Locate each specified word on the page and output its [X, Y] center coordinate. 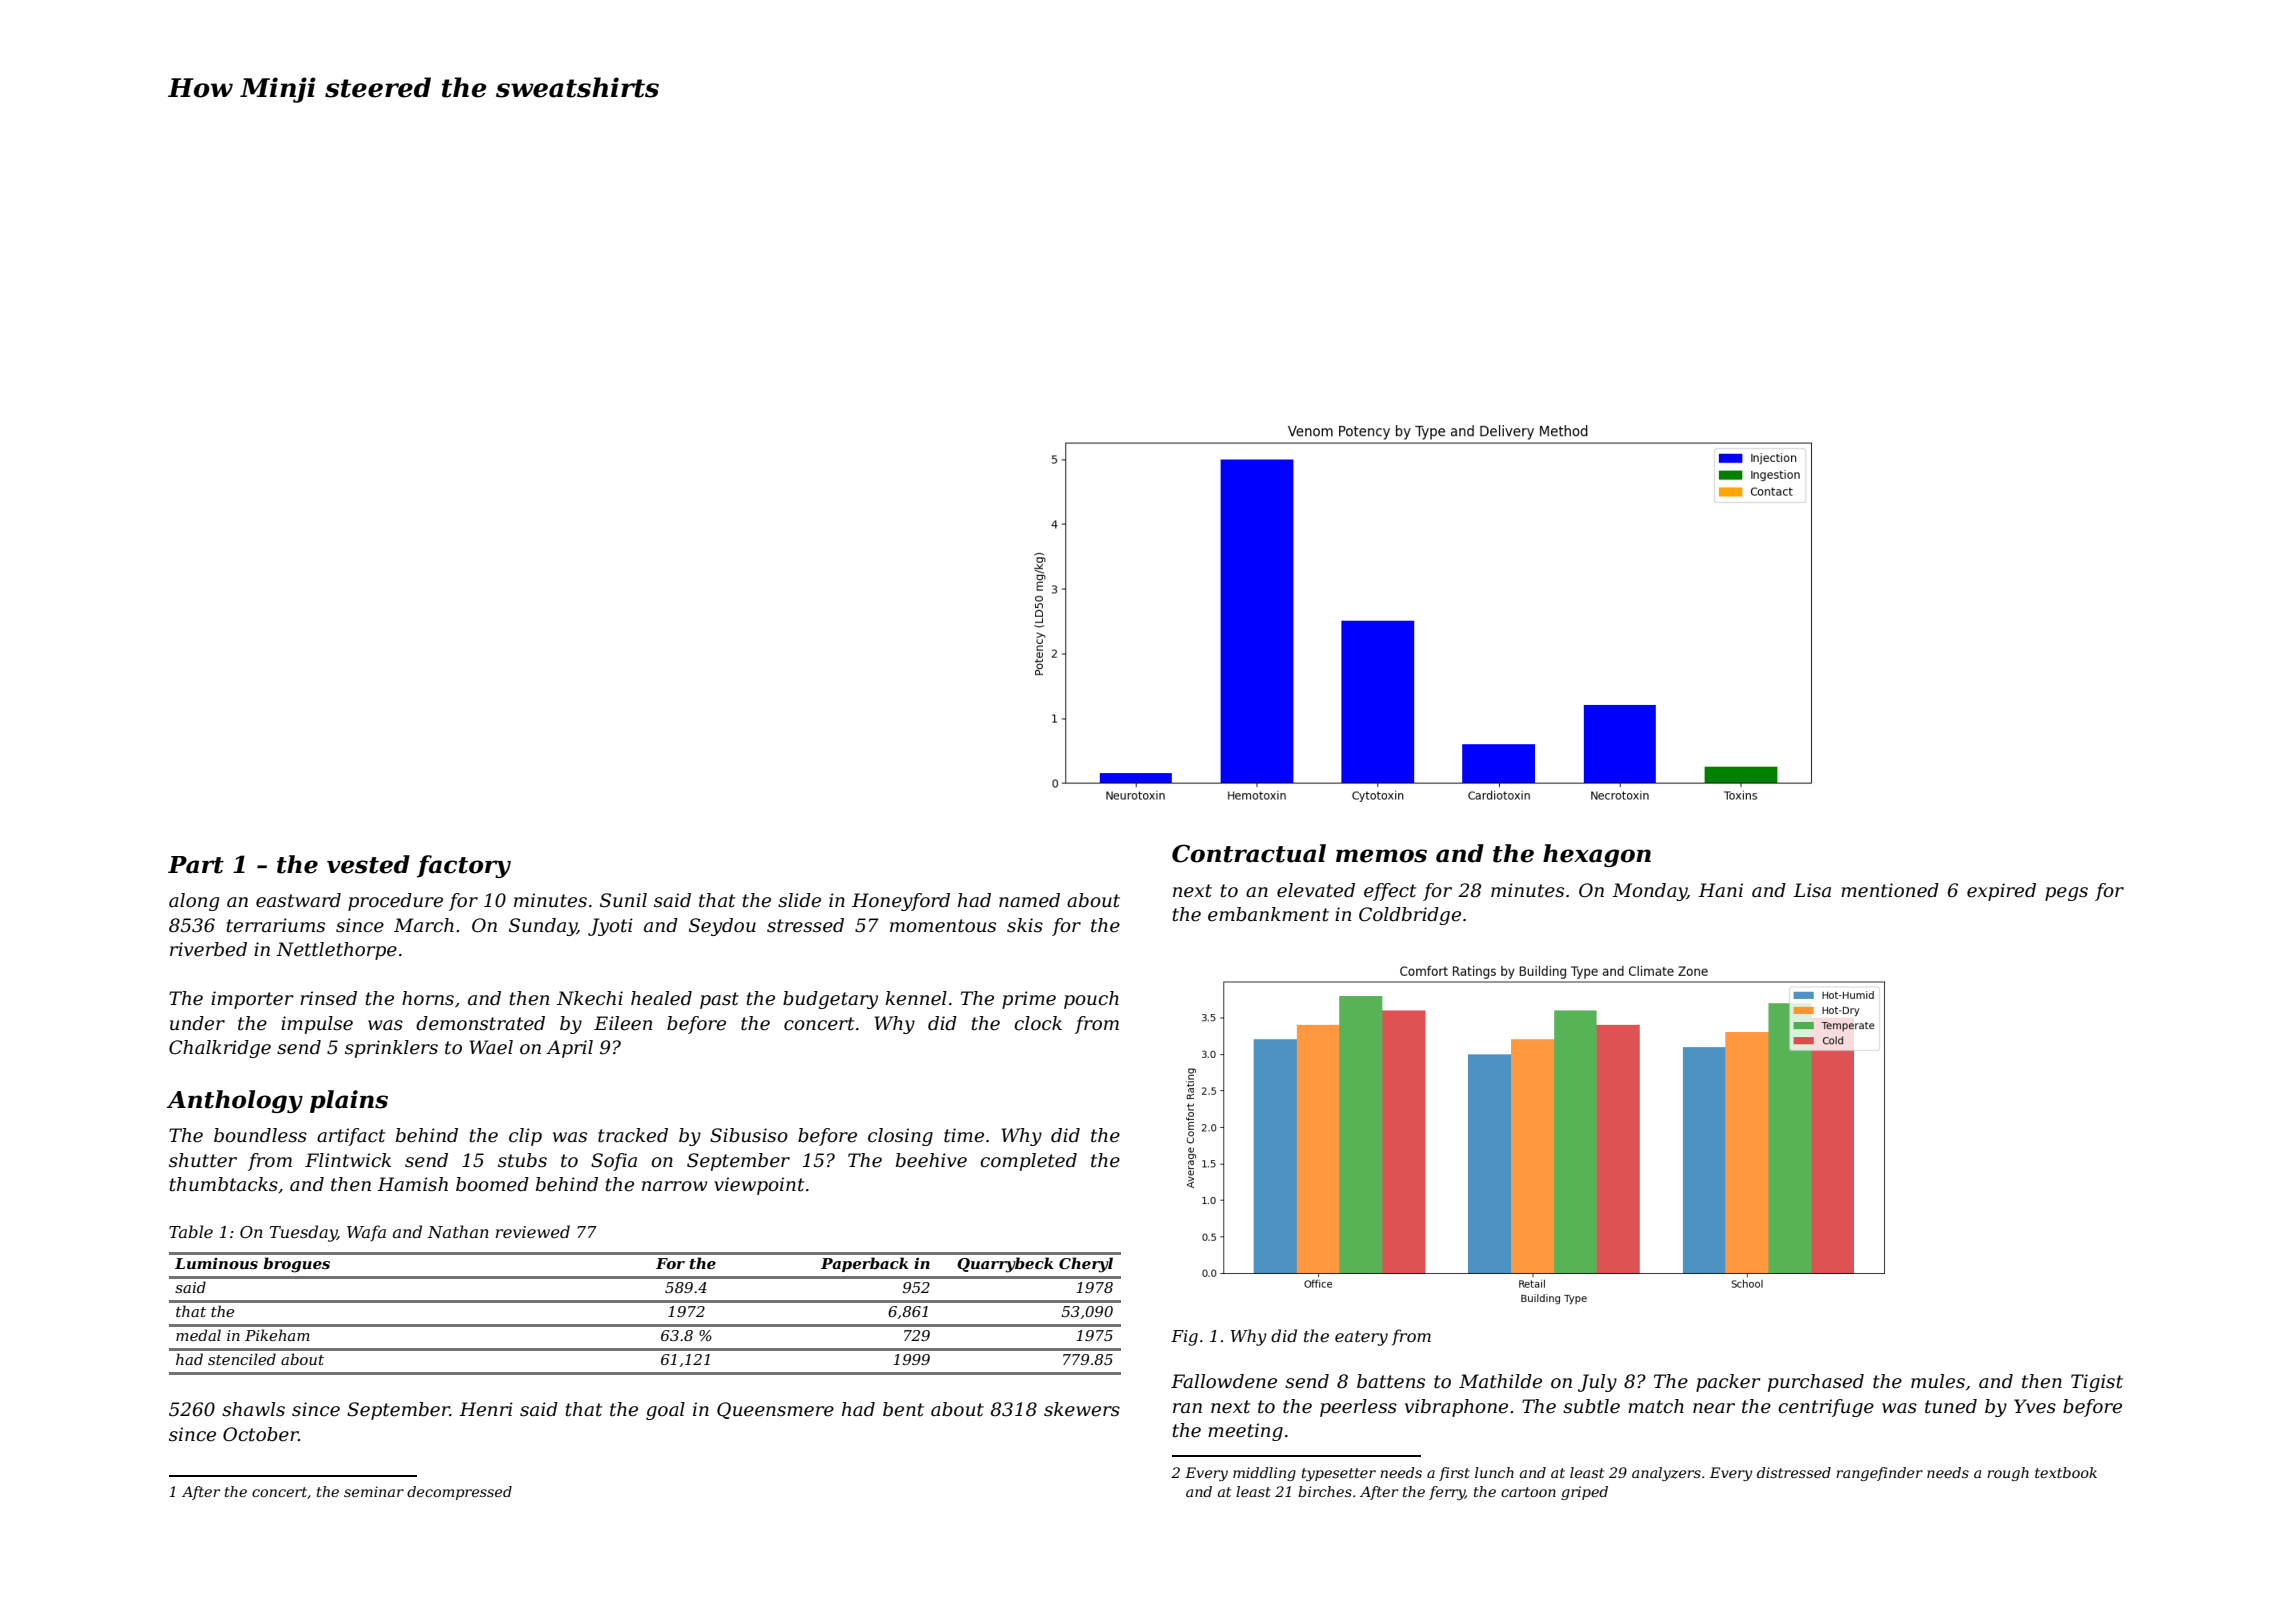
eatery [1361, 1338]
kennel [916, 998]
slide [799, 900]
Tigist [2097, 1383]
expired [2001, 892]
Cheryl [1086, 1265]
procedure [395, 902]
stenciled [242, 1359]
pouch [1091, 1000]
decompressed [459, 1493]
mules [1938, 1381]
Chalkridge [220, 1049]
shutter [203, 1160]
